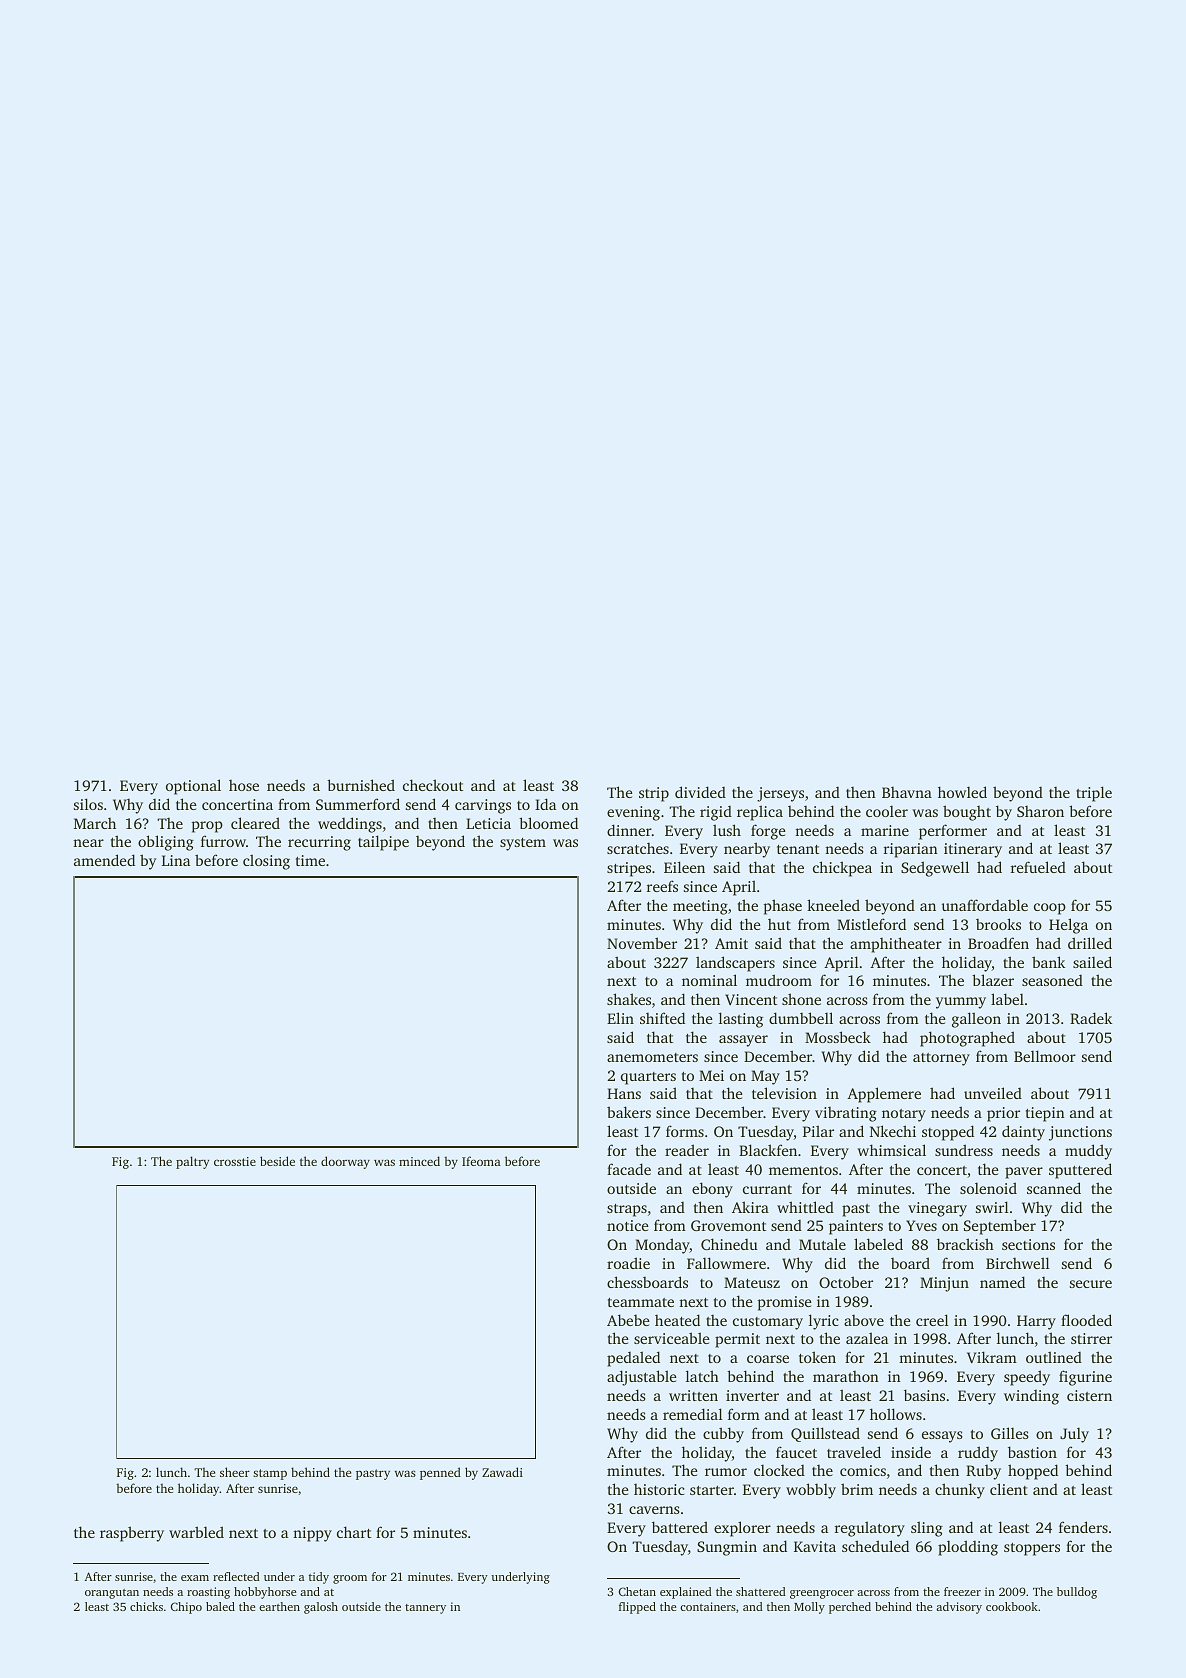  Describe the element at coordinates (712, 1190) in the screenshot. I see `ebony` at that location.
